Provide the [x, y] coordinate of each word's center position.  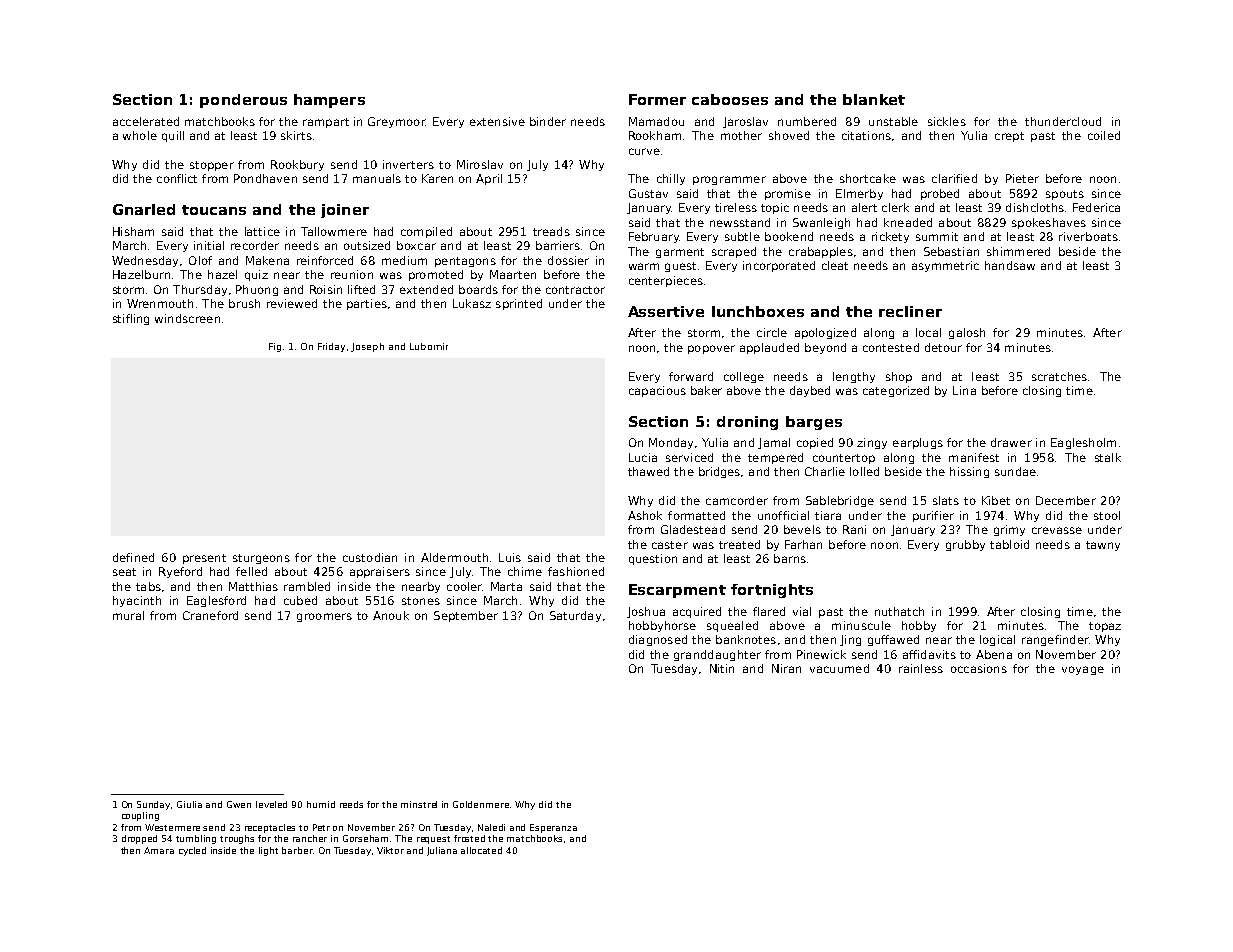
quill [173, 136]
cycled [192, 851]
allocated [481, 850]
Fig [275, 347]
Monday [671, 443]
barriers [558, 245]
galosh [967, 333]
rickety [890, 237]
